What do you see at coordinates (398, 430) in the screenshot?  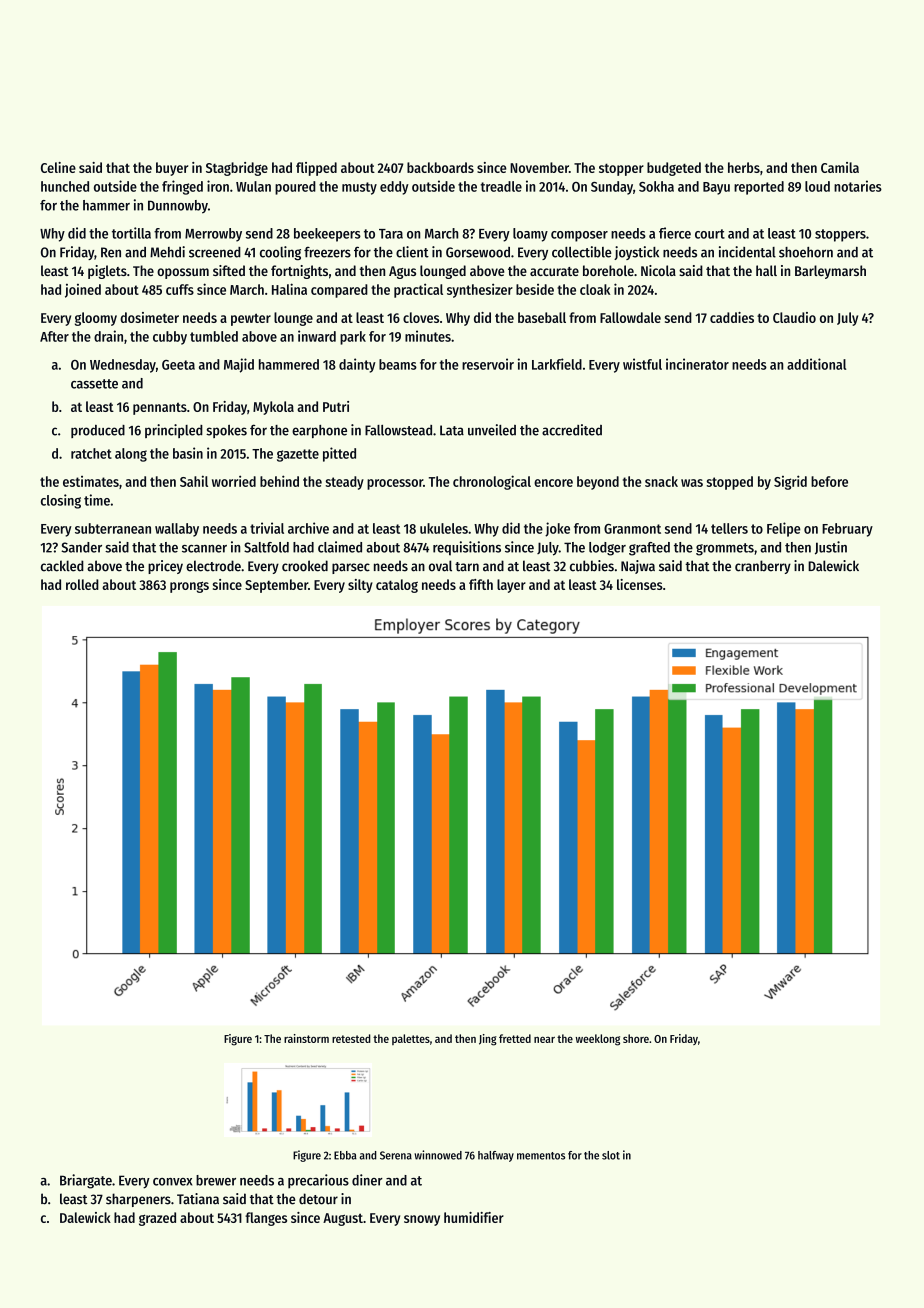 I see `Fallowstead` at bounding box center [398, 430].
